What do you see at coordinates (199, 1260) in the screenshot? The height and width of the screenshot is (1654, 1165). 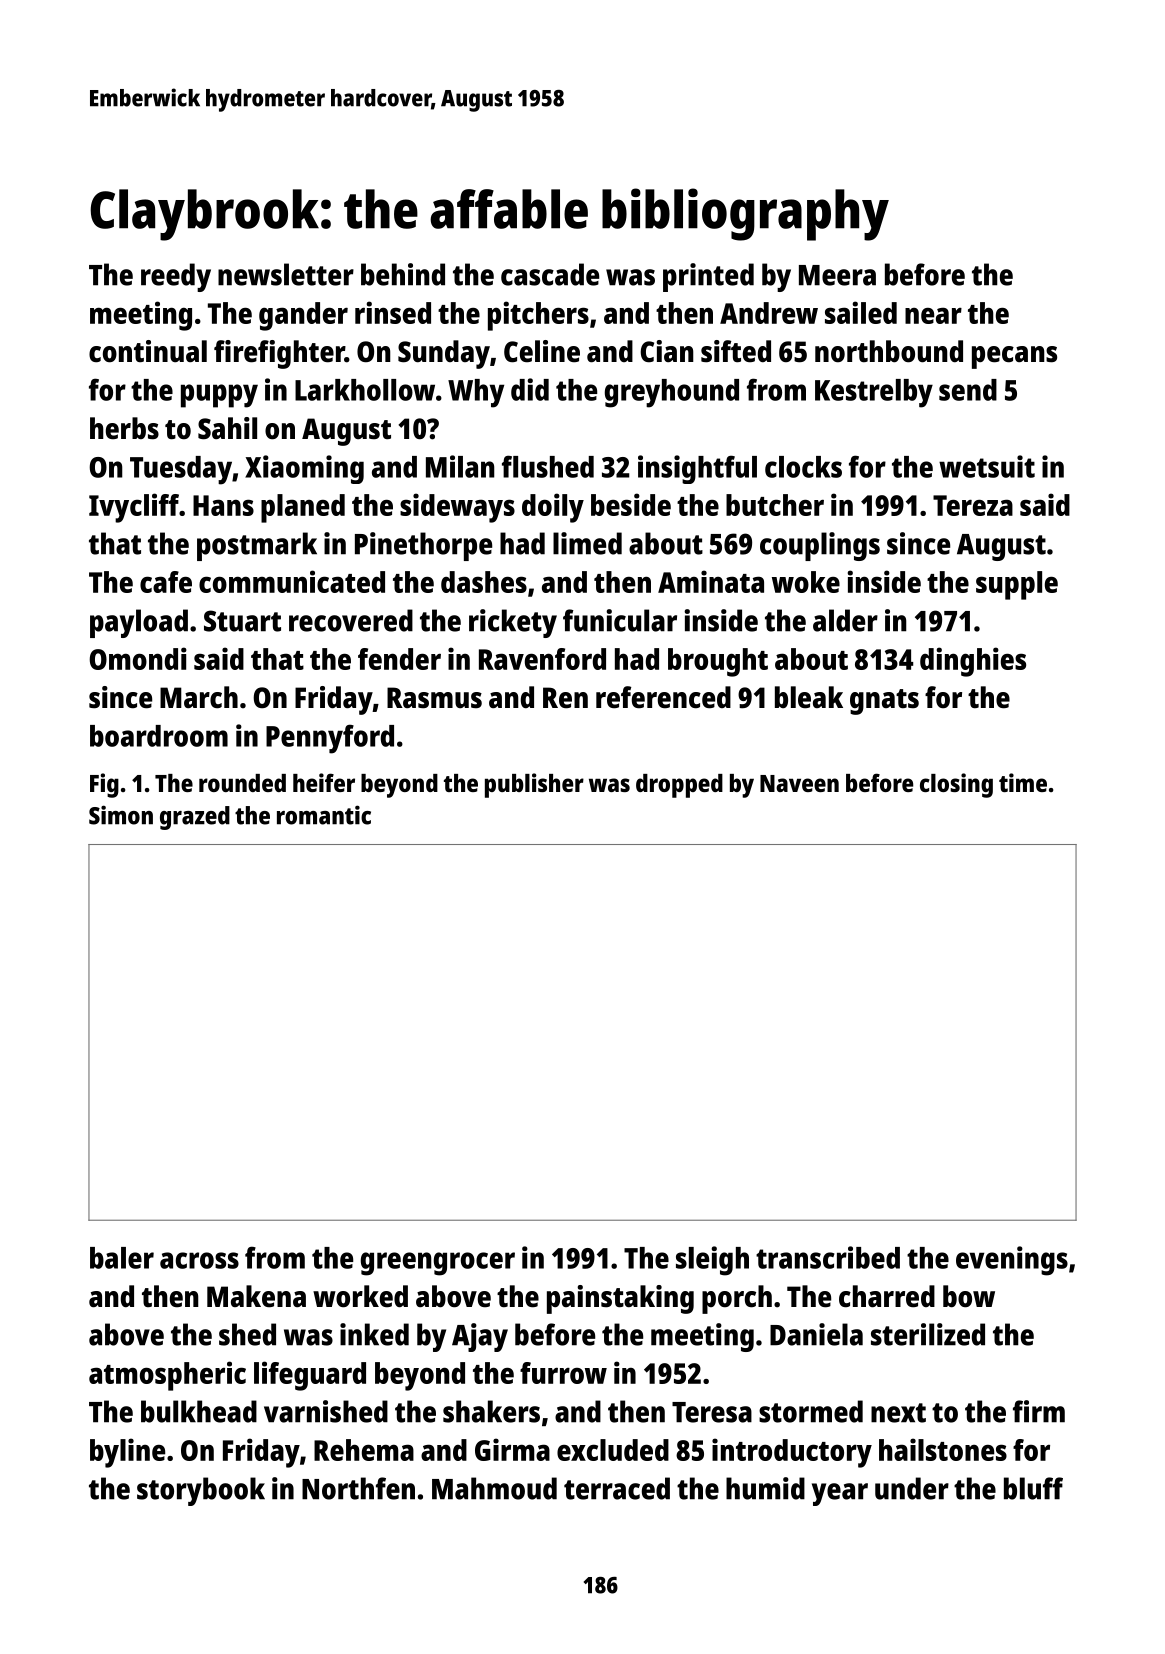 I see `across` at bounding box center [199, 1260].
